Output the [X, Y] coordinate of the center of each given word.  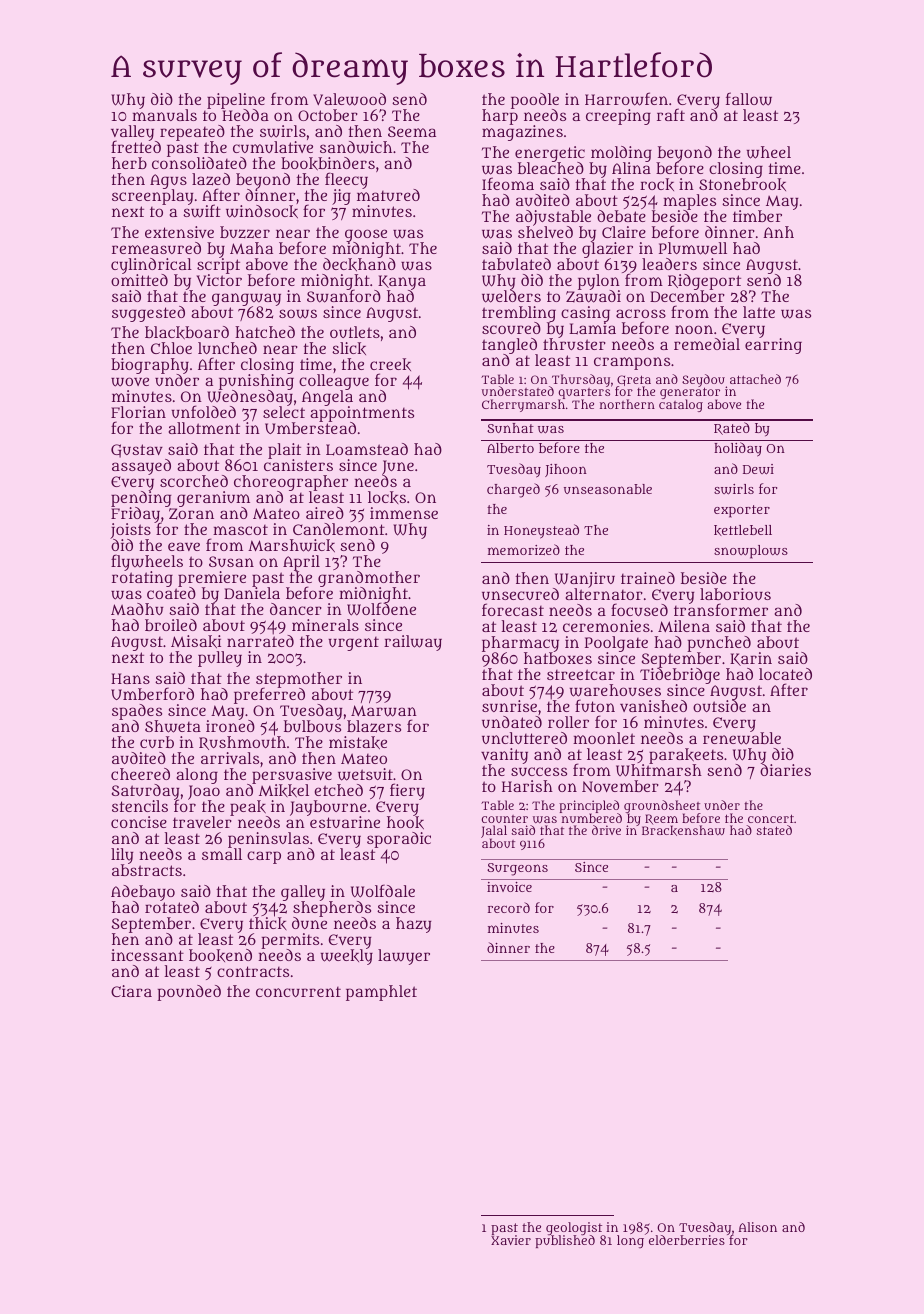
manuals [164, 115]
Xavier [511, 1240]
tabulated [516, 264]
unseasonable [608, 489]
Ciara [131, 991]
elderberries [687, 1240]
